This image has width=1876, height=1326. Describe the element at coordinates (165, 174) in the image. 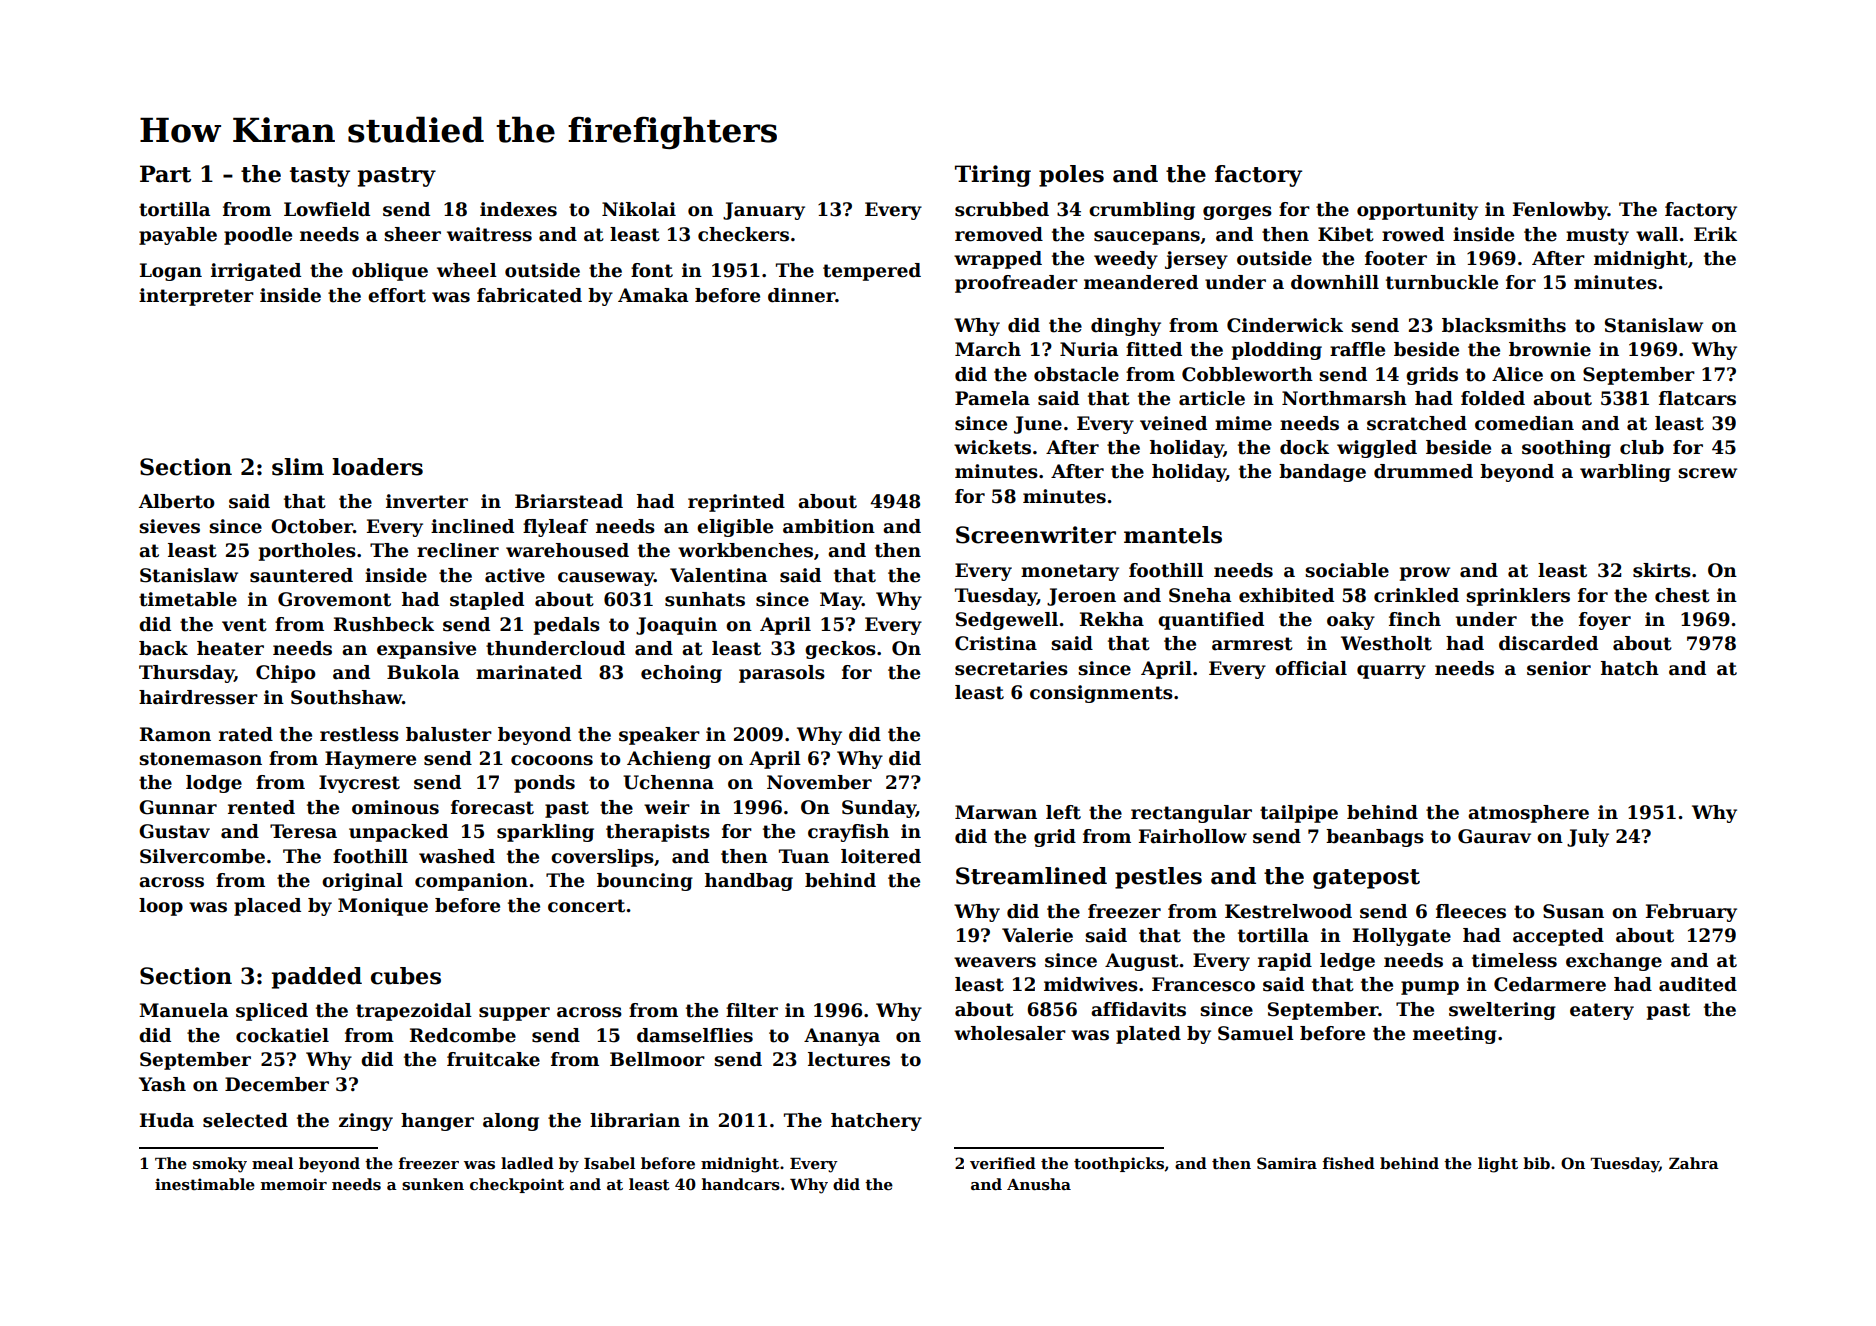

I see `Part` at that location.
